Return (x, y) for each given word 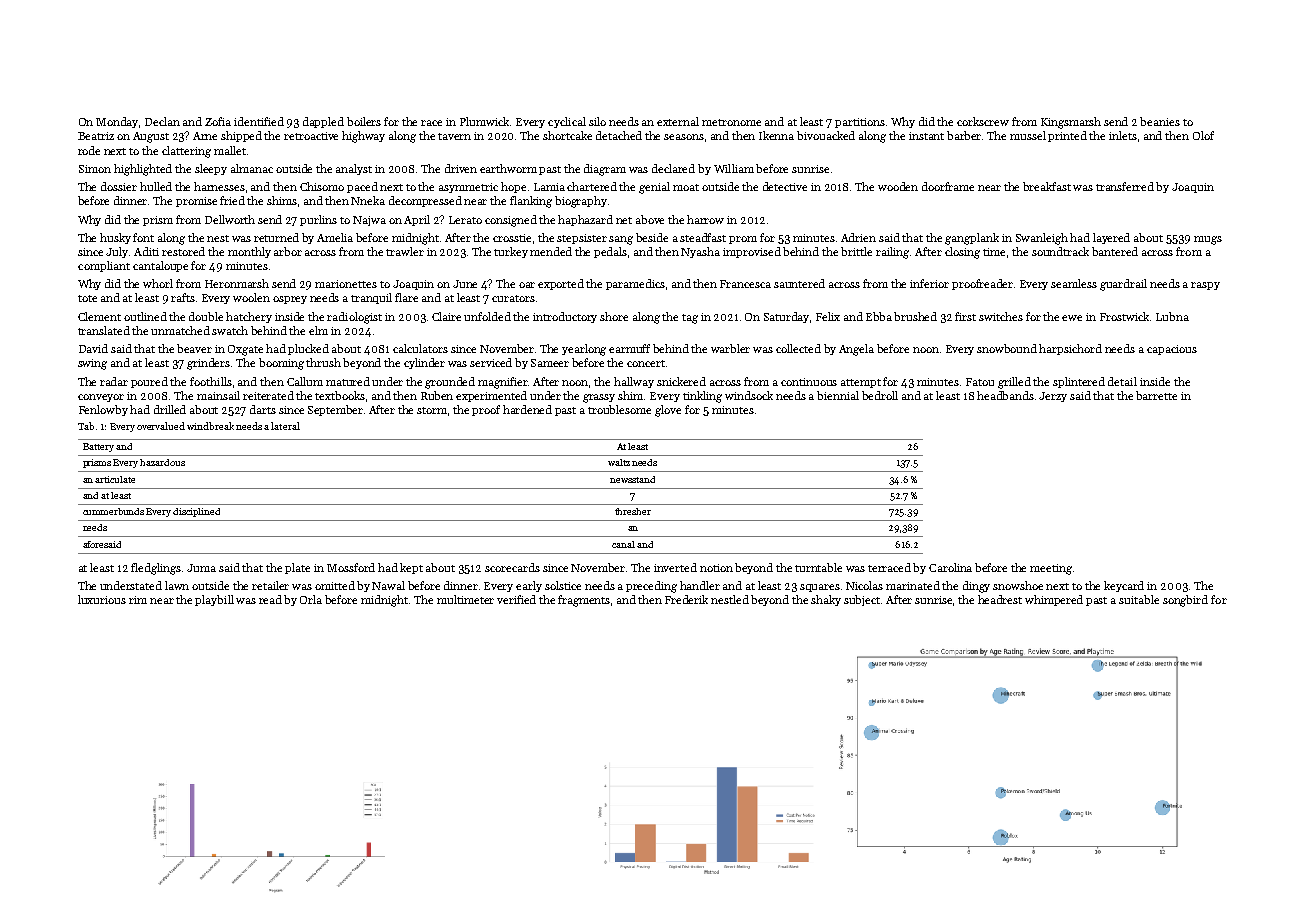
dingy (976, 587)
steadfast (703, 237)
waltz (619, 462)
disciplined (196, 512)
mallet (230, 150)
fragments (584, 601)
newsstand (632, 479)
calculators (420, 348)
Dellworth (230, 219)
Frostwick (1124, 316)
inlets (1123, 135)
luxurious (102, 599)
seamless (1074, 283)
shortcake (567, 135)
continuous (809, 382)
